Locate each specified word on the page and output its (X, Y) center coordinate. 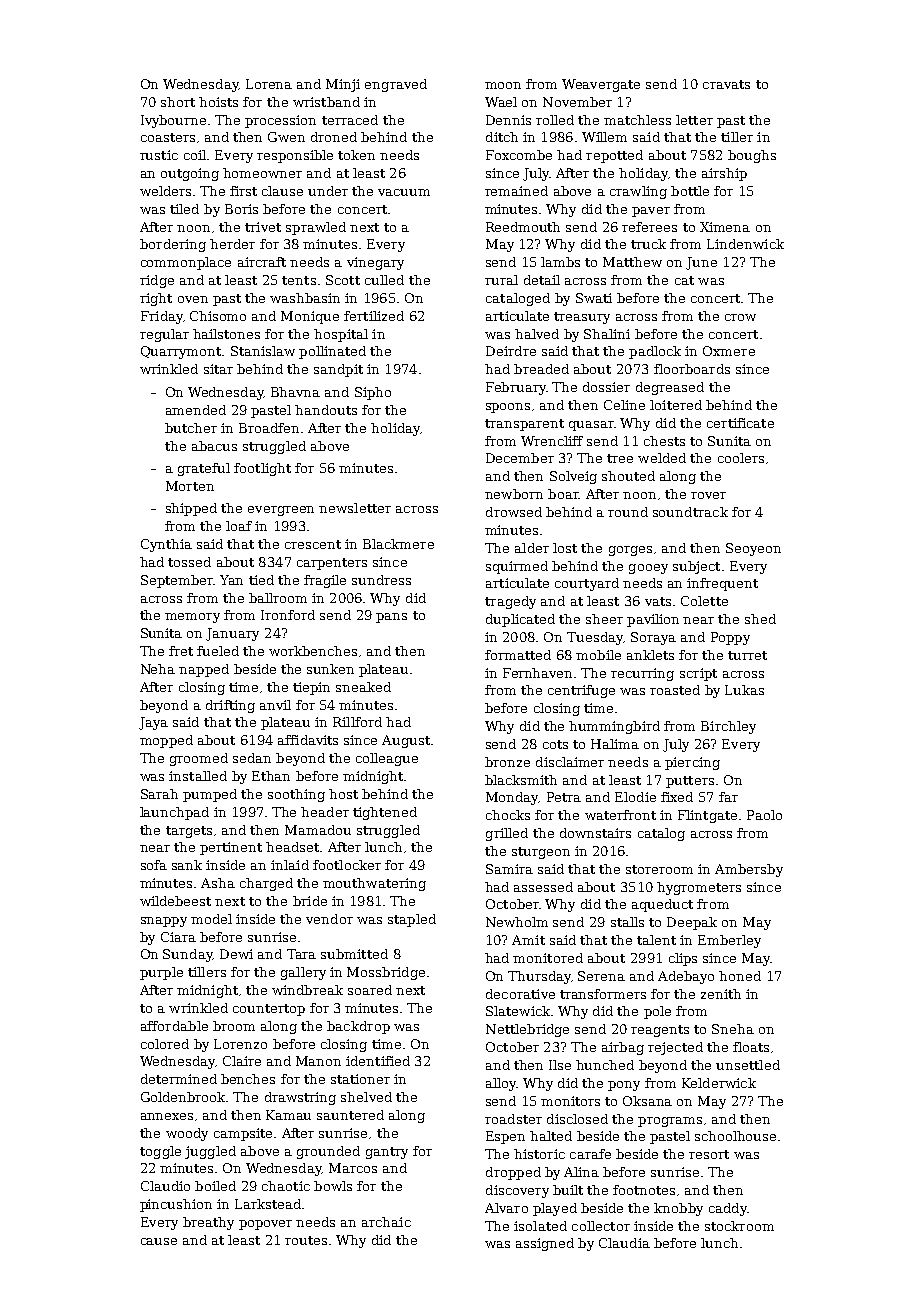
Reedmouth (523, 227)
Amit (528, 940)
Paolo (764, 815)
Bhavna (295, 392)
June (701, 263)
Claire (242, 1061)
